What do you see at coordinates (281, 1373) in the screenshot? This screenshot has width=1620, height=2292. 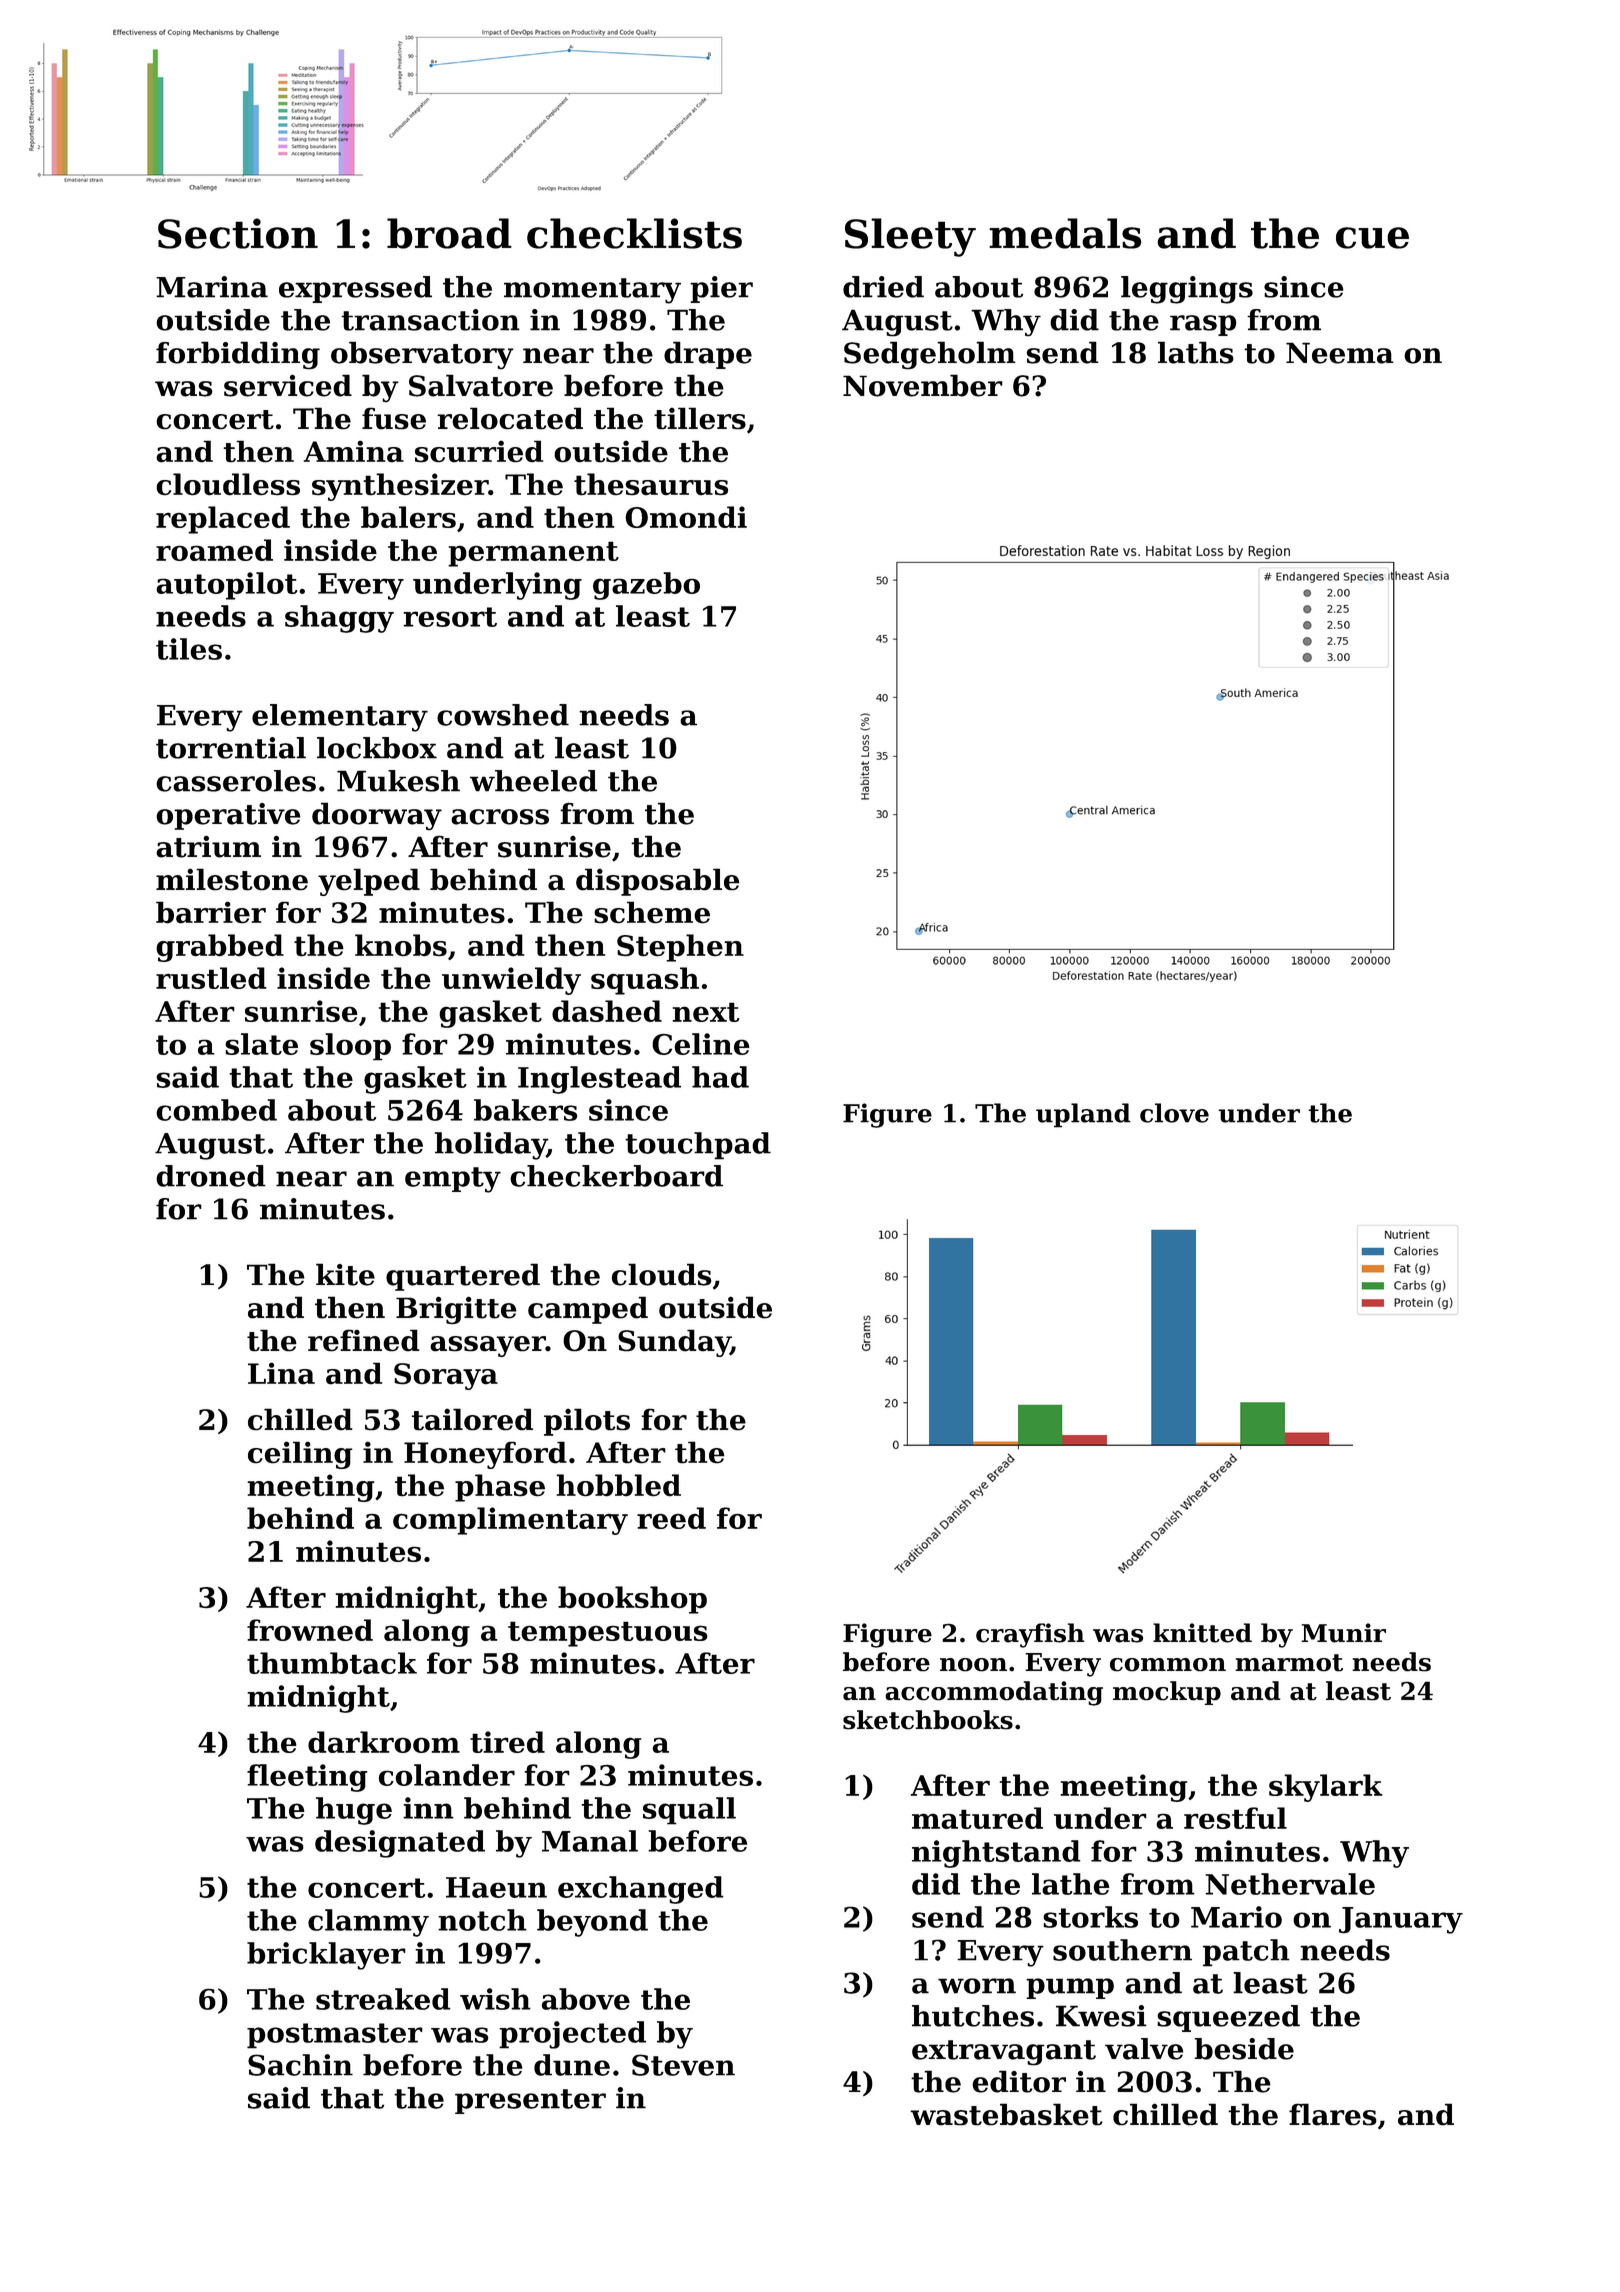 I see `Lina` at bounding box center [281, 1373].
